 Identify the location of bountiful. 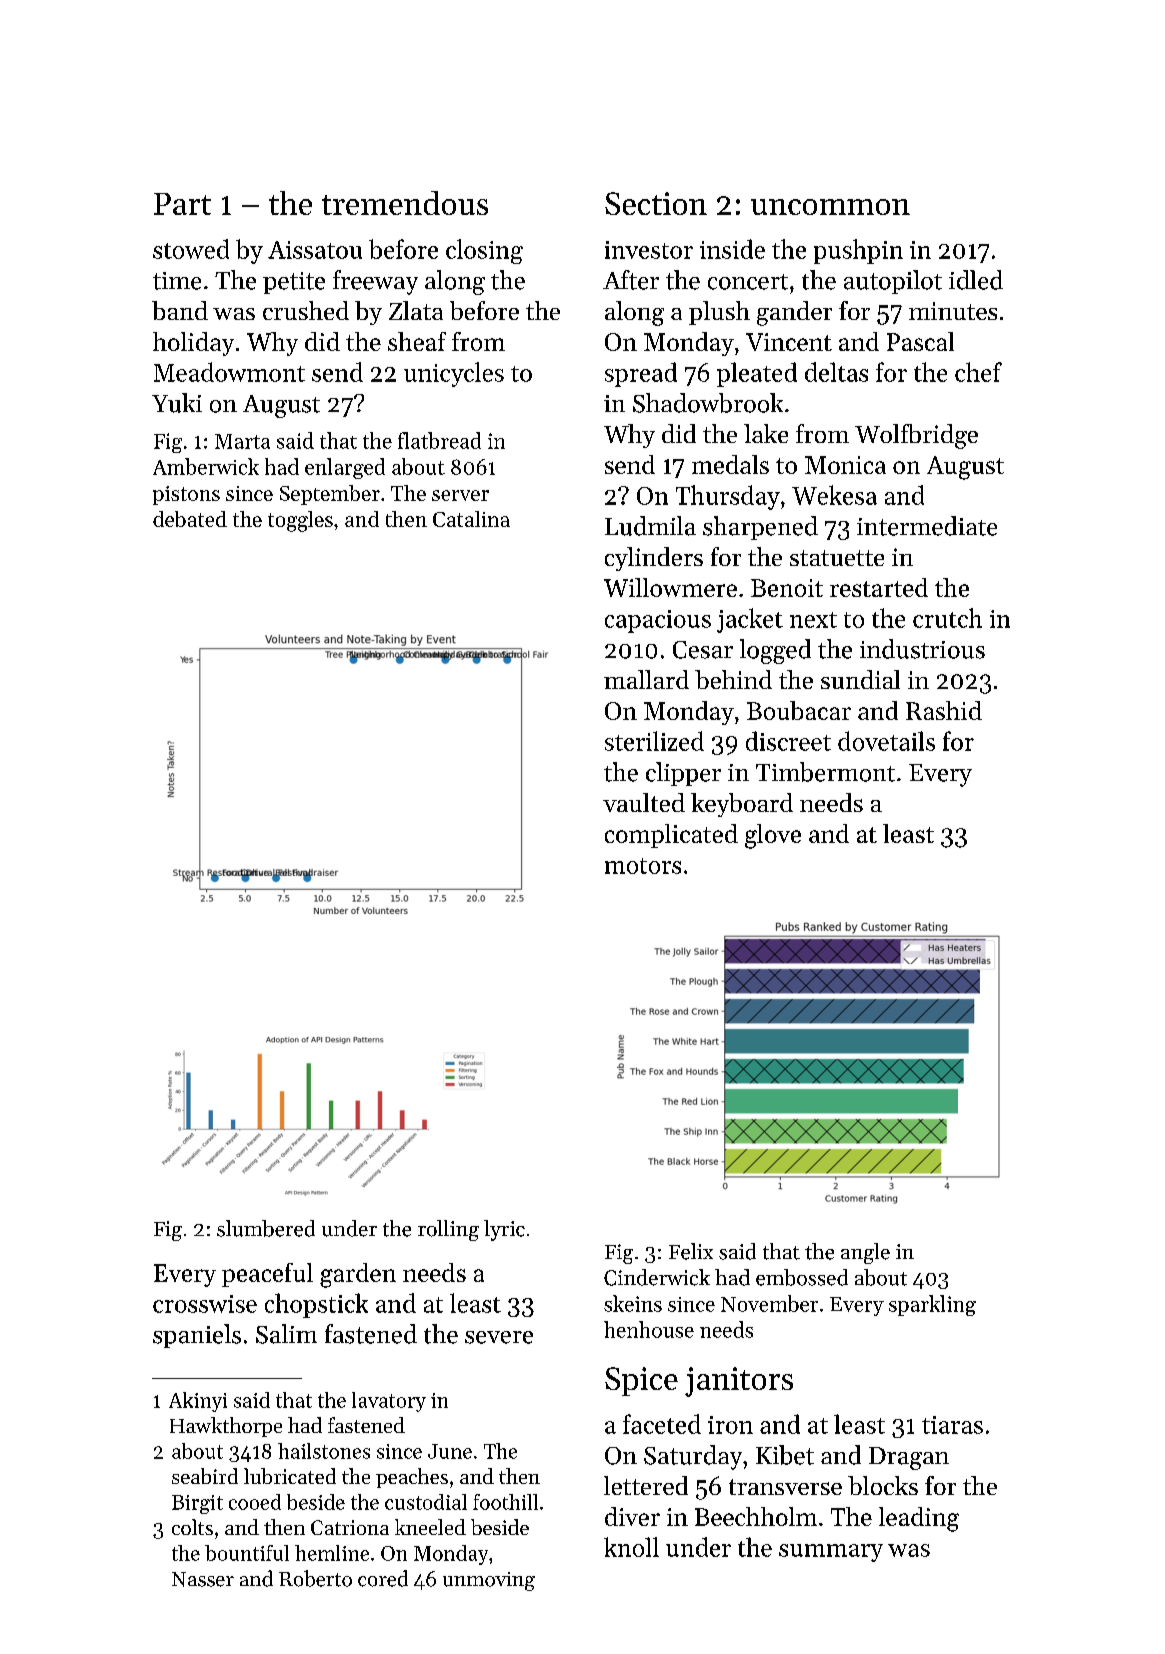
(247, 1553).
